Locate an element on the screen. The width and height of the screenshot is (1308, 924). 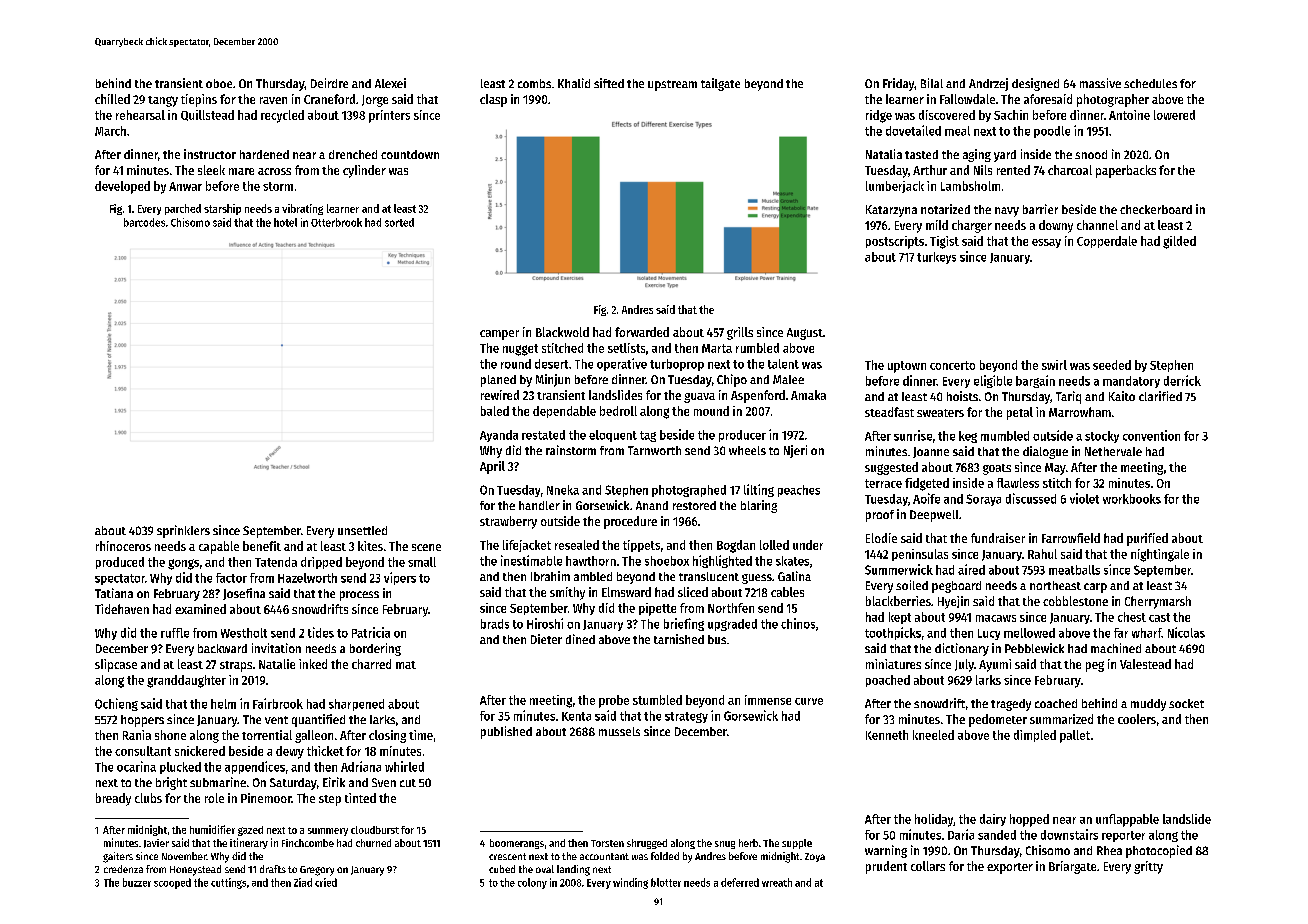
camper is located at coordinates (499, 335).
